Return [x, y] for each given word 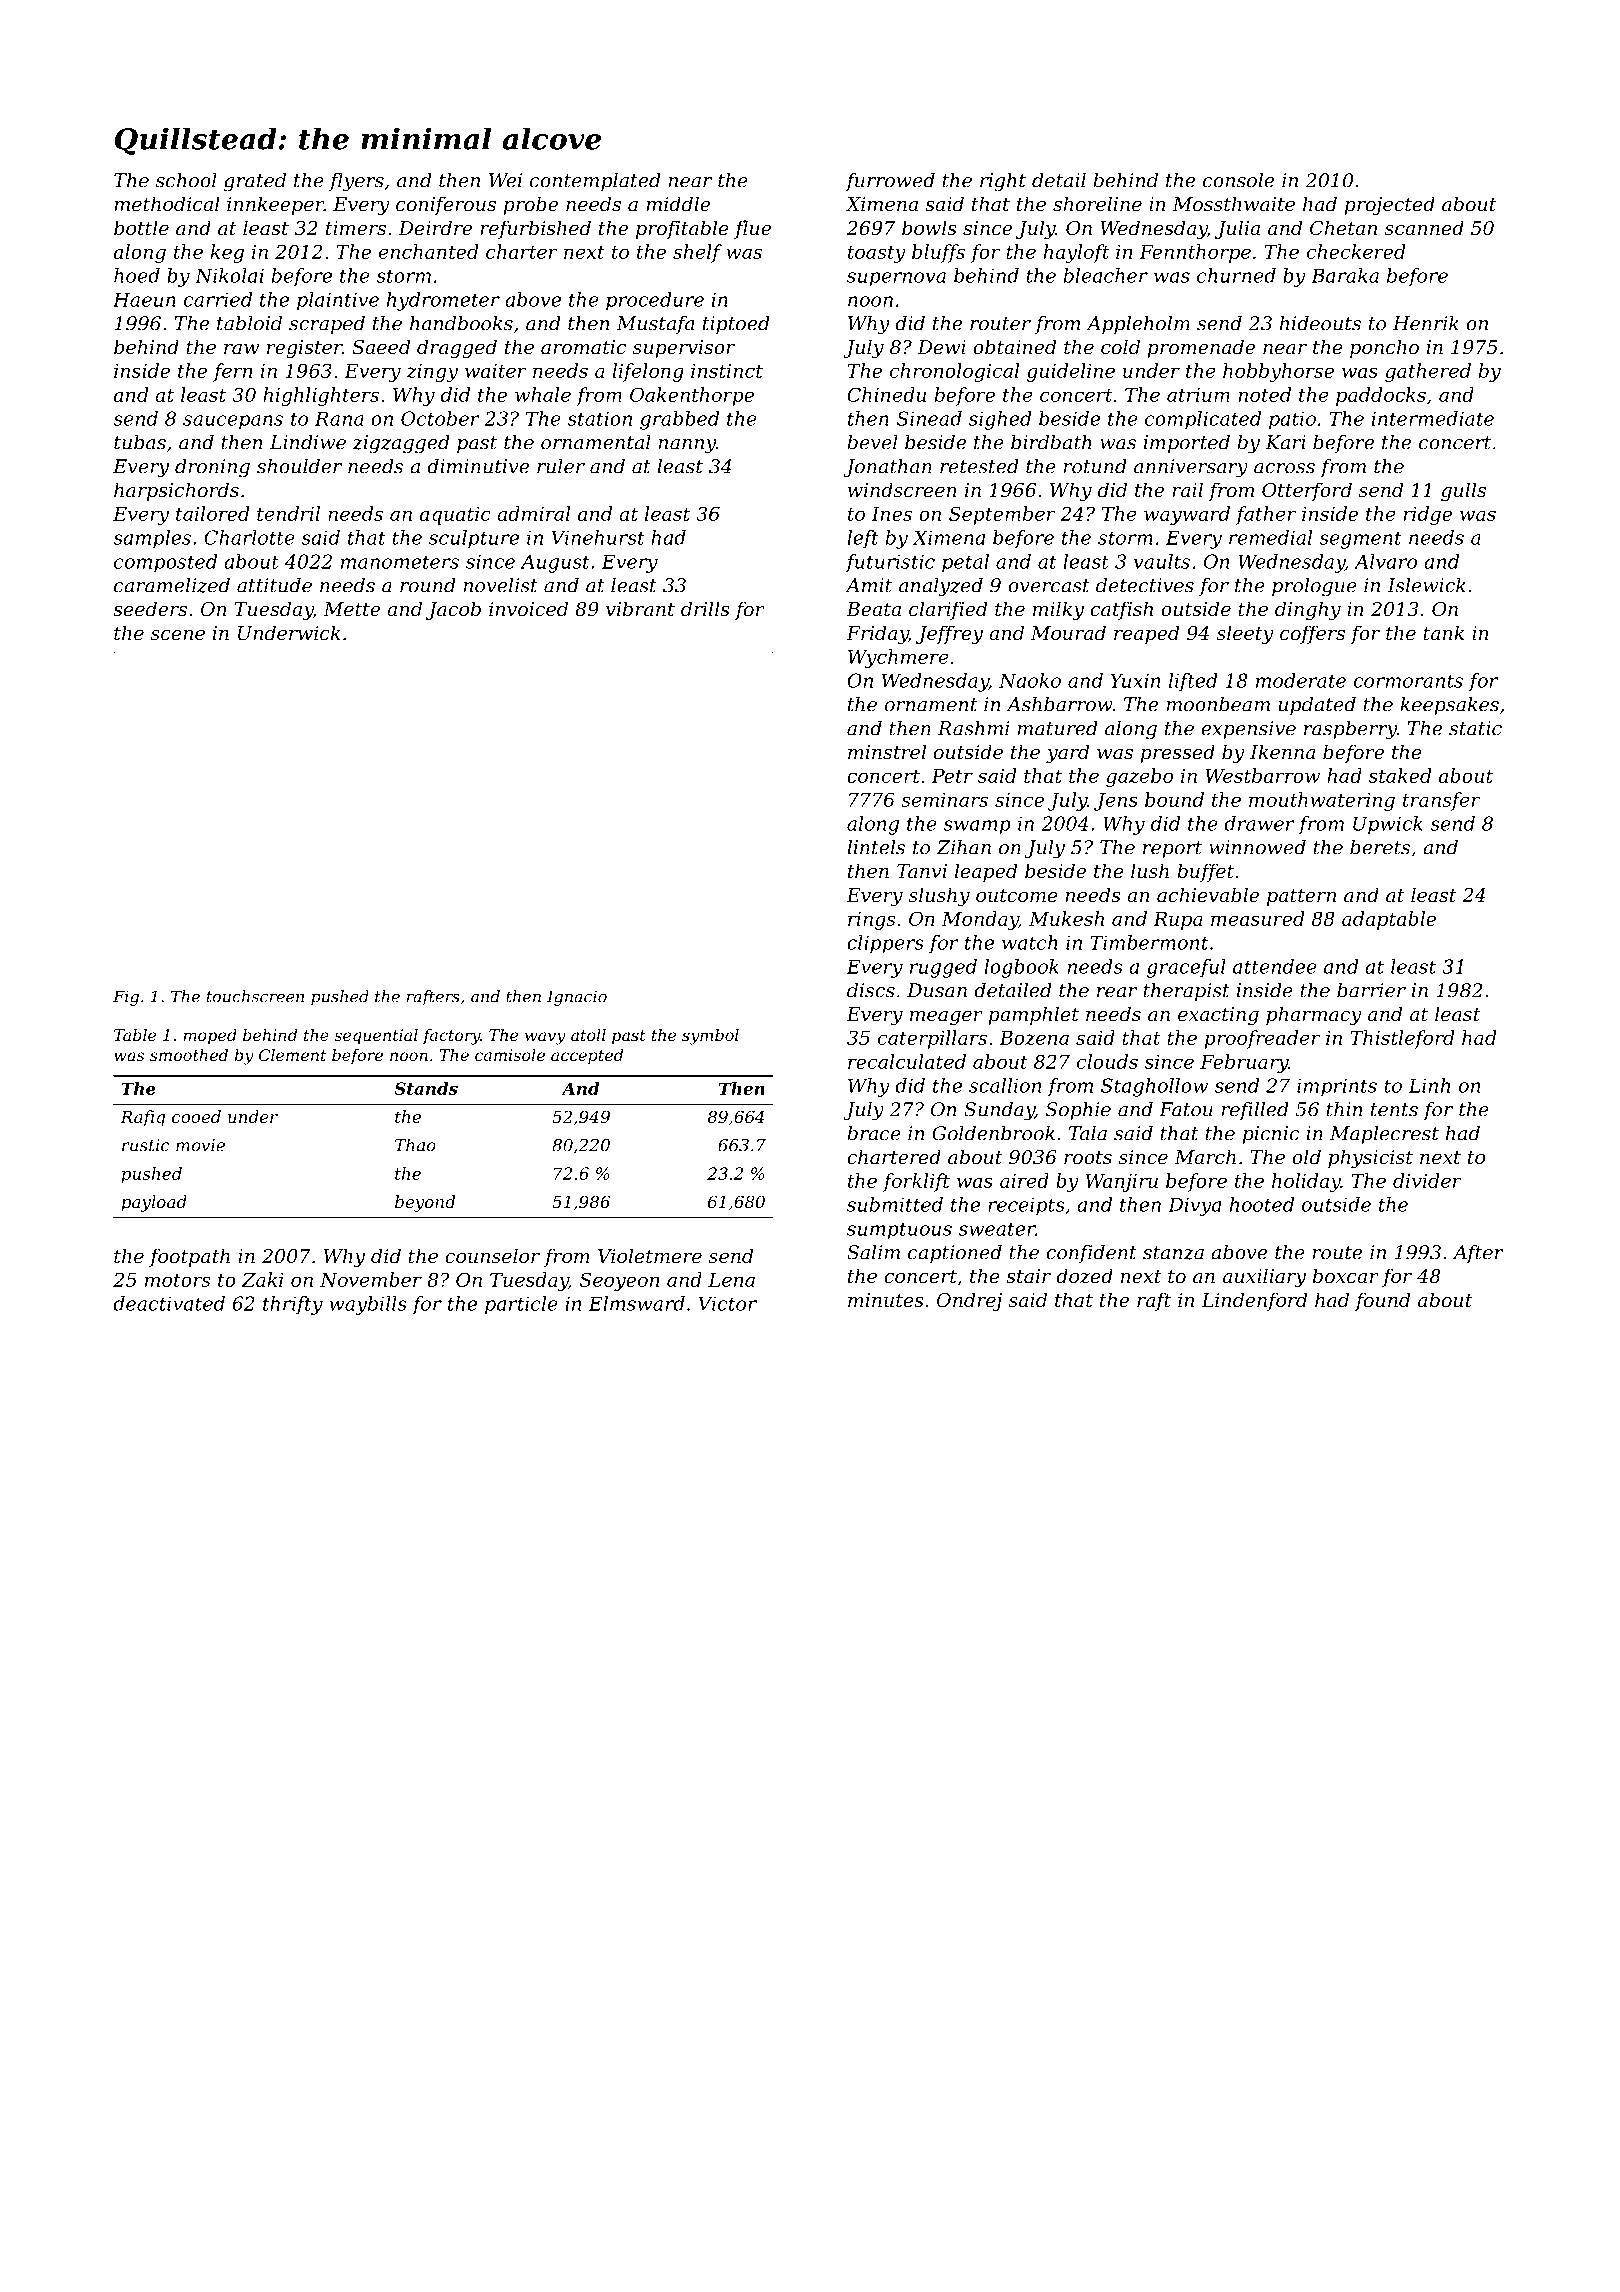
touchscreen [255, 996]
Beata [873, 609]
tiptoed [736, 325]
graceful [1186, 968]
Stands [426, 1088]
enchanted [429, 251]
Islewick [1426, 585]
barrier [1371, 990]
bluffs [938, 253]
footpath [189, 1257]
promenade [1201, 348]
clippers [885, 944]
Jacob [453, 610]
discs [871, 990]
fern [232, 372]
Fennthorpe [1195, 253]
